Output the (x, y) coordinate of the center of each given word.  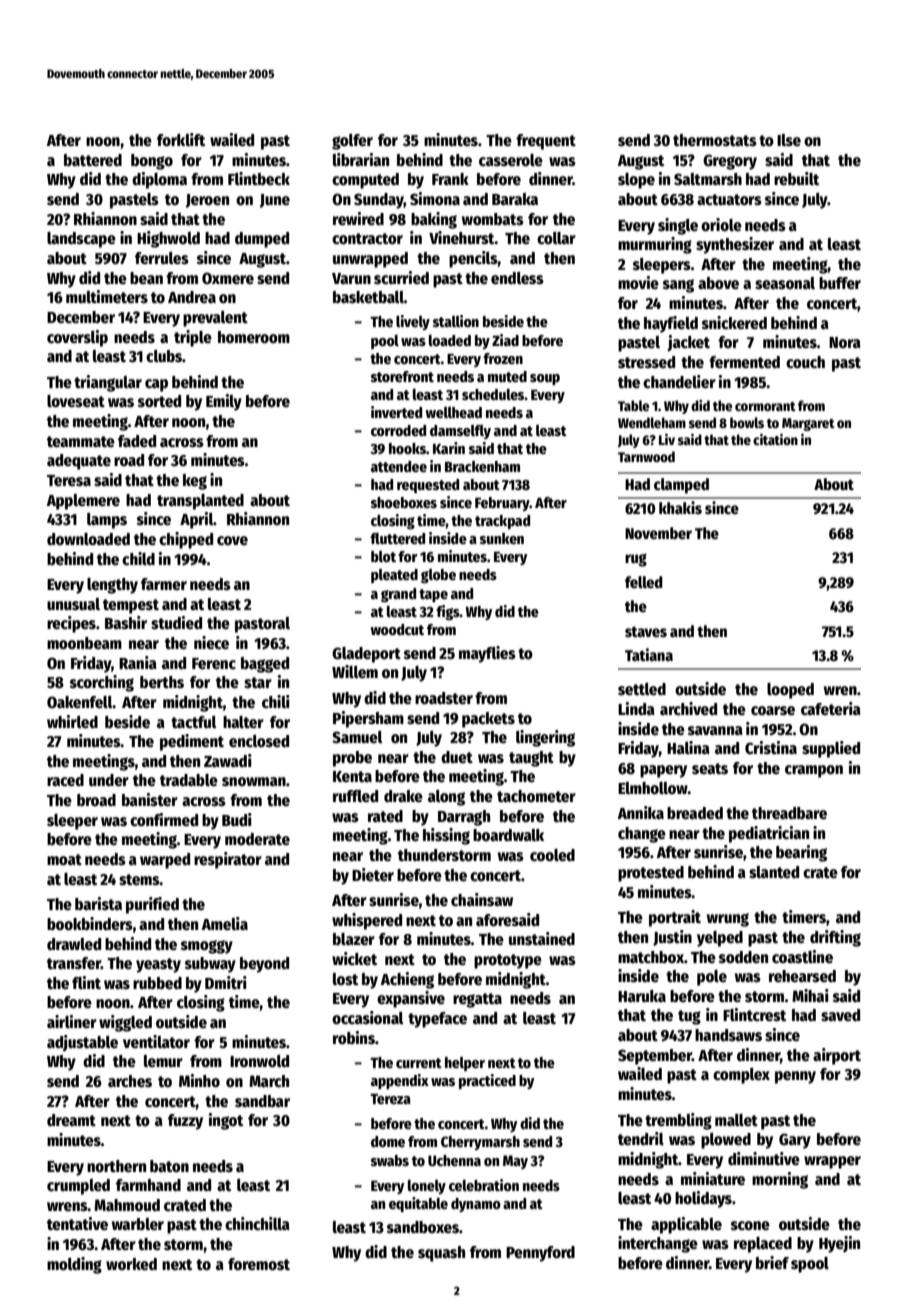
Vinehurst (462, 237)
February (502, 504)
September (655, 1057)
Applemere (83, 502)
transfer (74, 963)
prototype (508, 961)
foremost (259, 1264)
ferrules (162, 258)
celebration (484, 1185)
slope (636, 181)
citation (775, 439)
